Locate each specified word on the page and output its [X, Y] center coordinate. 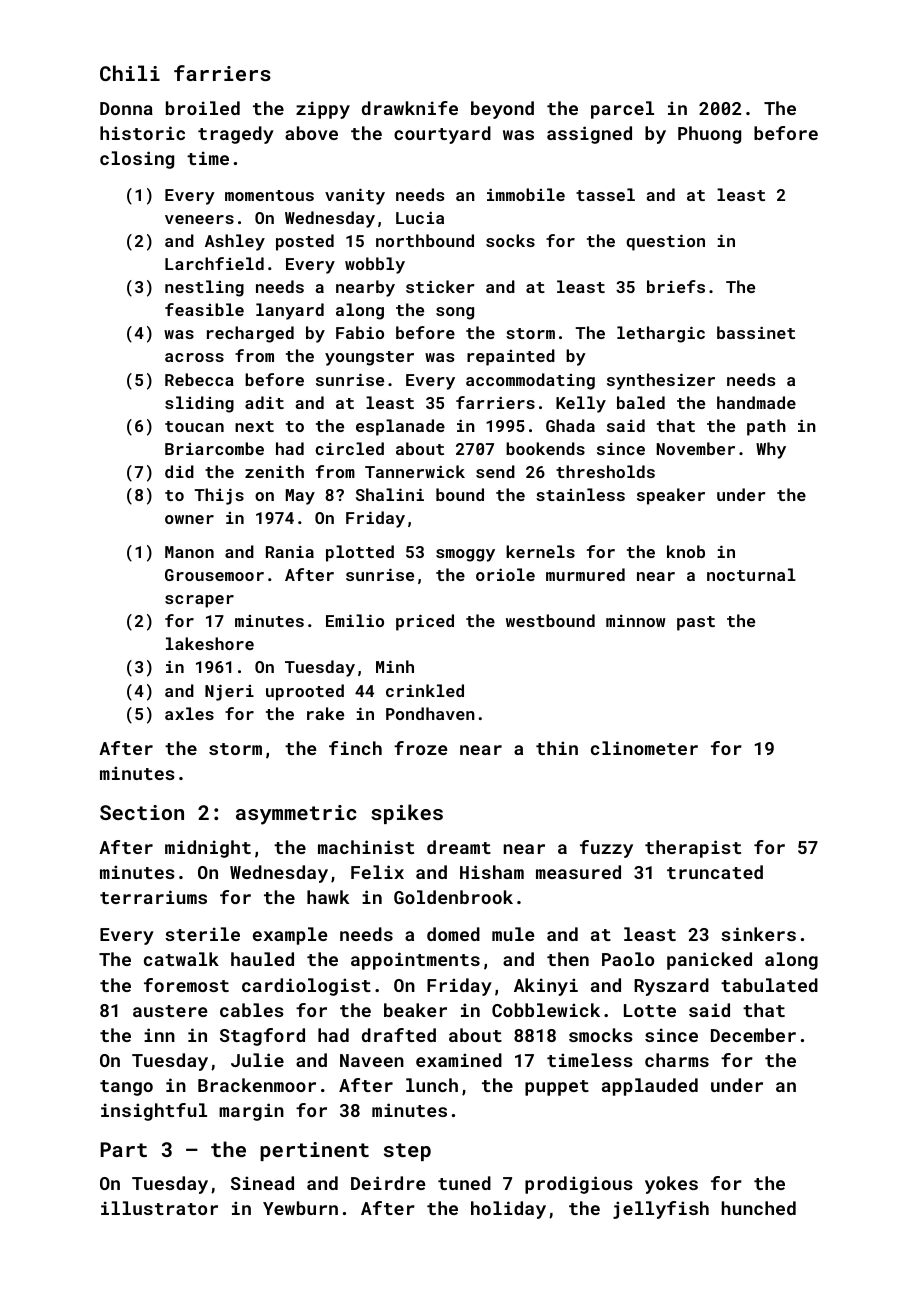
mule [513, 934]
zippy [323, 110]
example [290, 936]
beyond [502, 110]
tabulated [769, 985]
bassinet [756, 332]
